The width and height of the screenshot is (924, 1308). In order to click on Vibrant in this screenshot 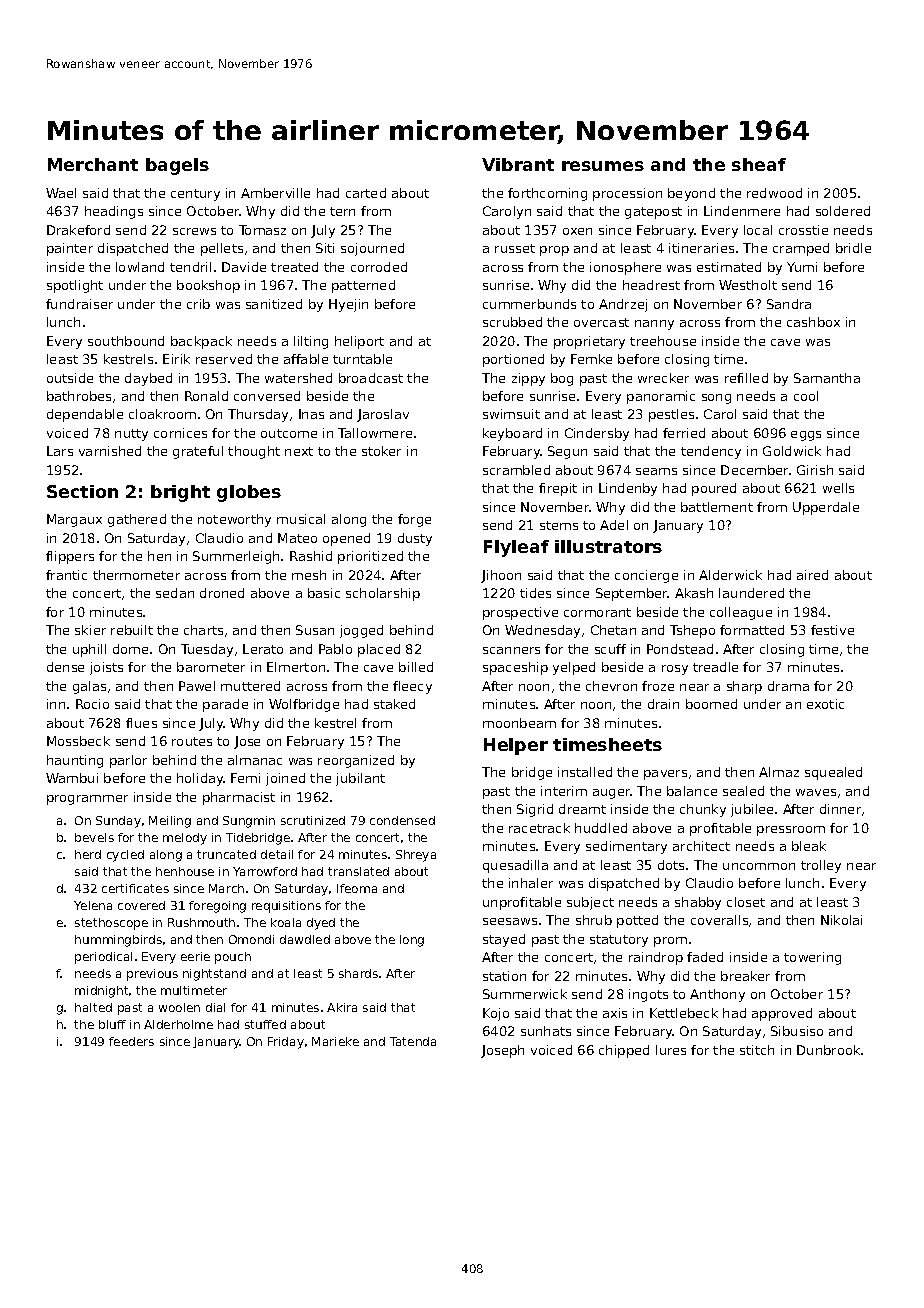, I will do `click(518, 164)`.
